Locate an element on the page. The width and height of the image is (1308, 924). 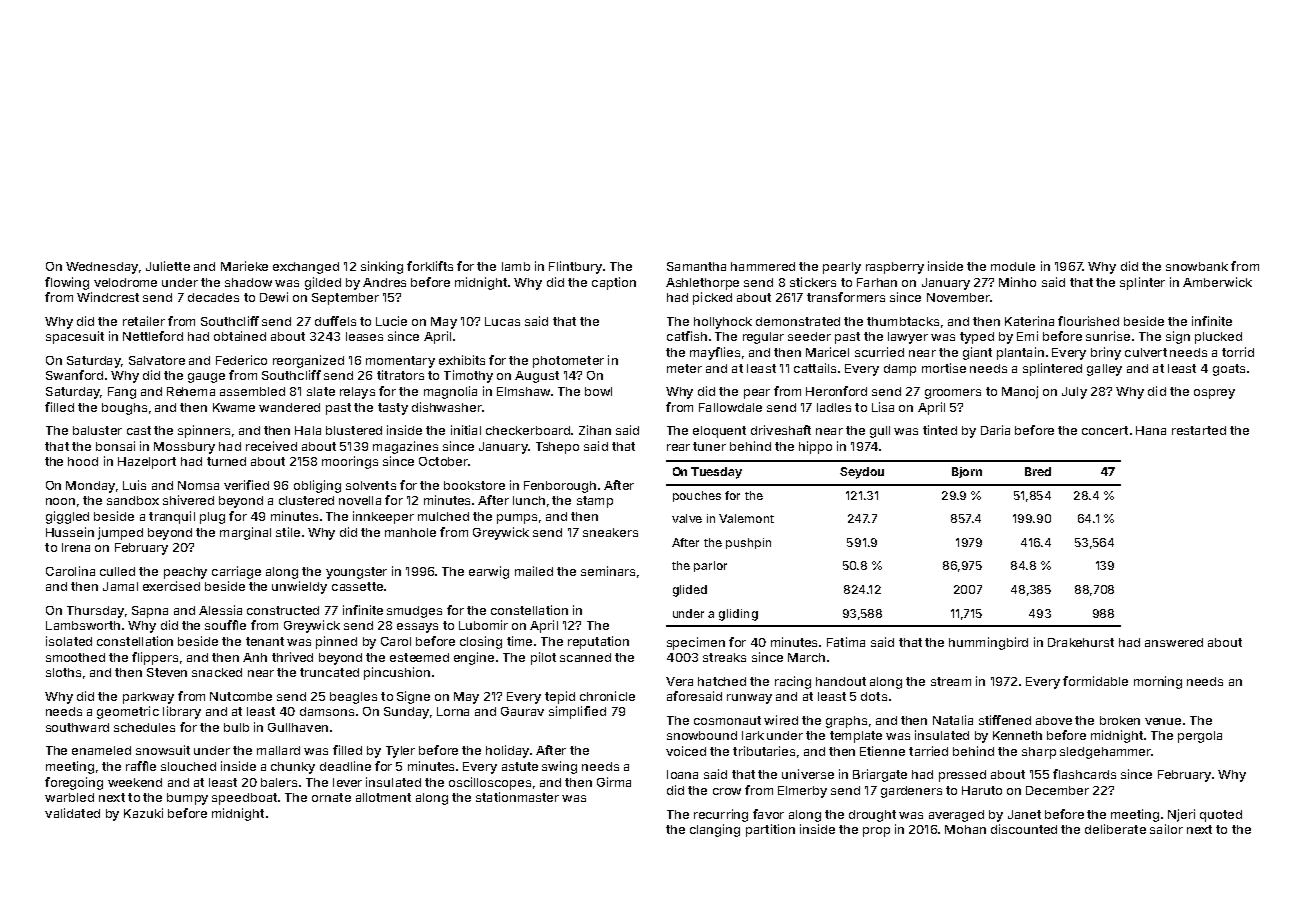
concert is located at coordinates (1105, 430).
